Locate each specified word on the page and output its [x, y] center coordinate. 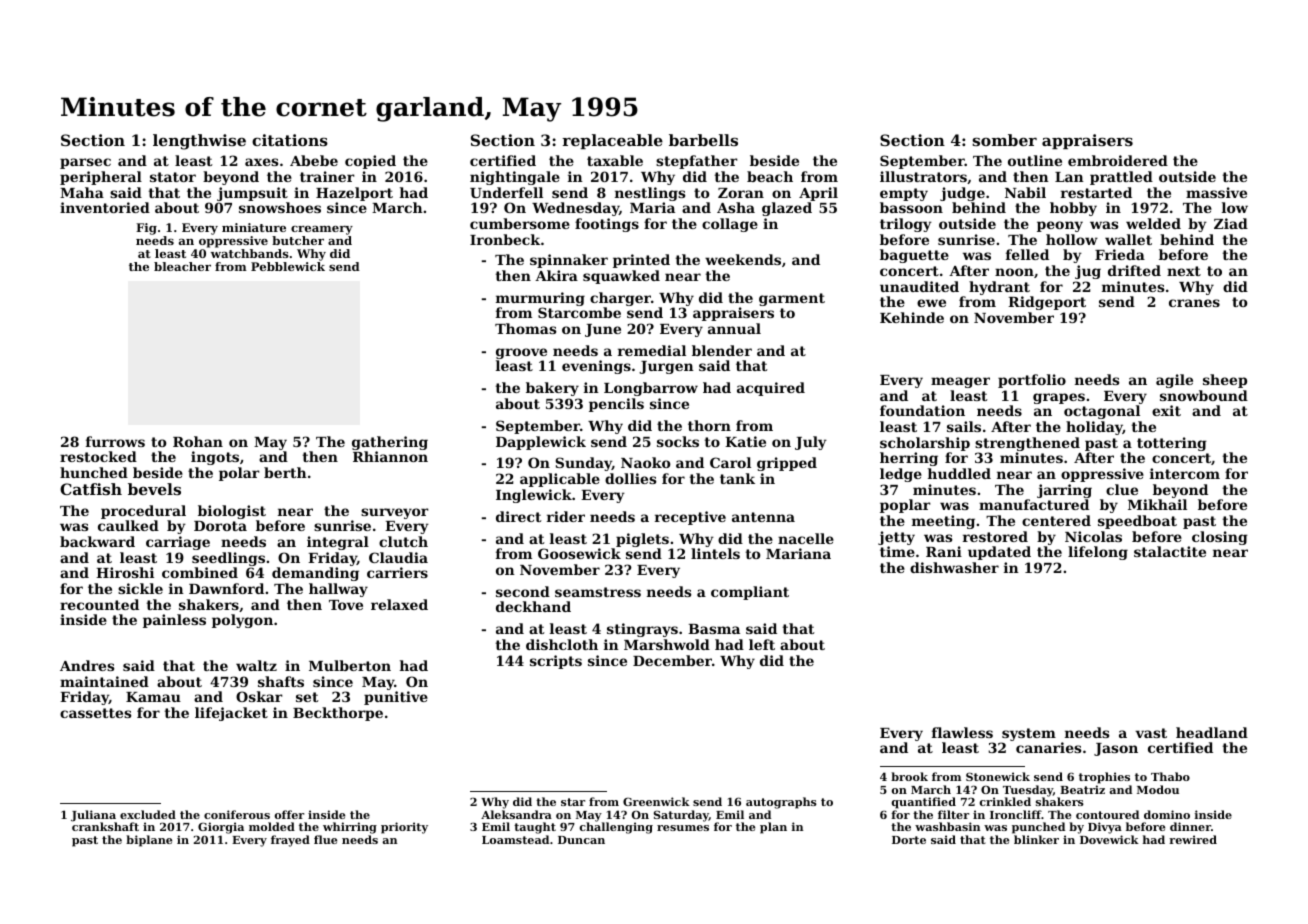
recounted [99, 604]
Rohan [198, 441]
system [1029, 734]
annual [734, 328]
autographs [781, 803]
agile [1174, 381]
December [672, 660]
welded [1153, 223]
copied [370, 162]
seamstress [598, 592]
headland [1212, 732]
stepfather [697, 162]
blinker [1036, 839]
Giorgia [221, 828]
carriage [178, 543]
